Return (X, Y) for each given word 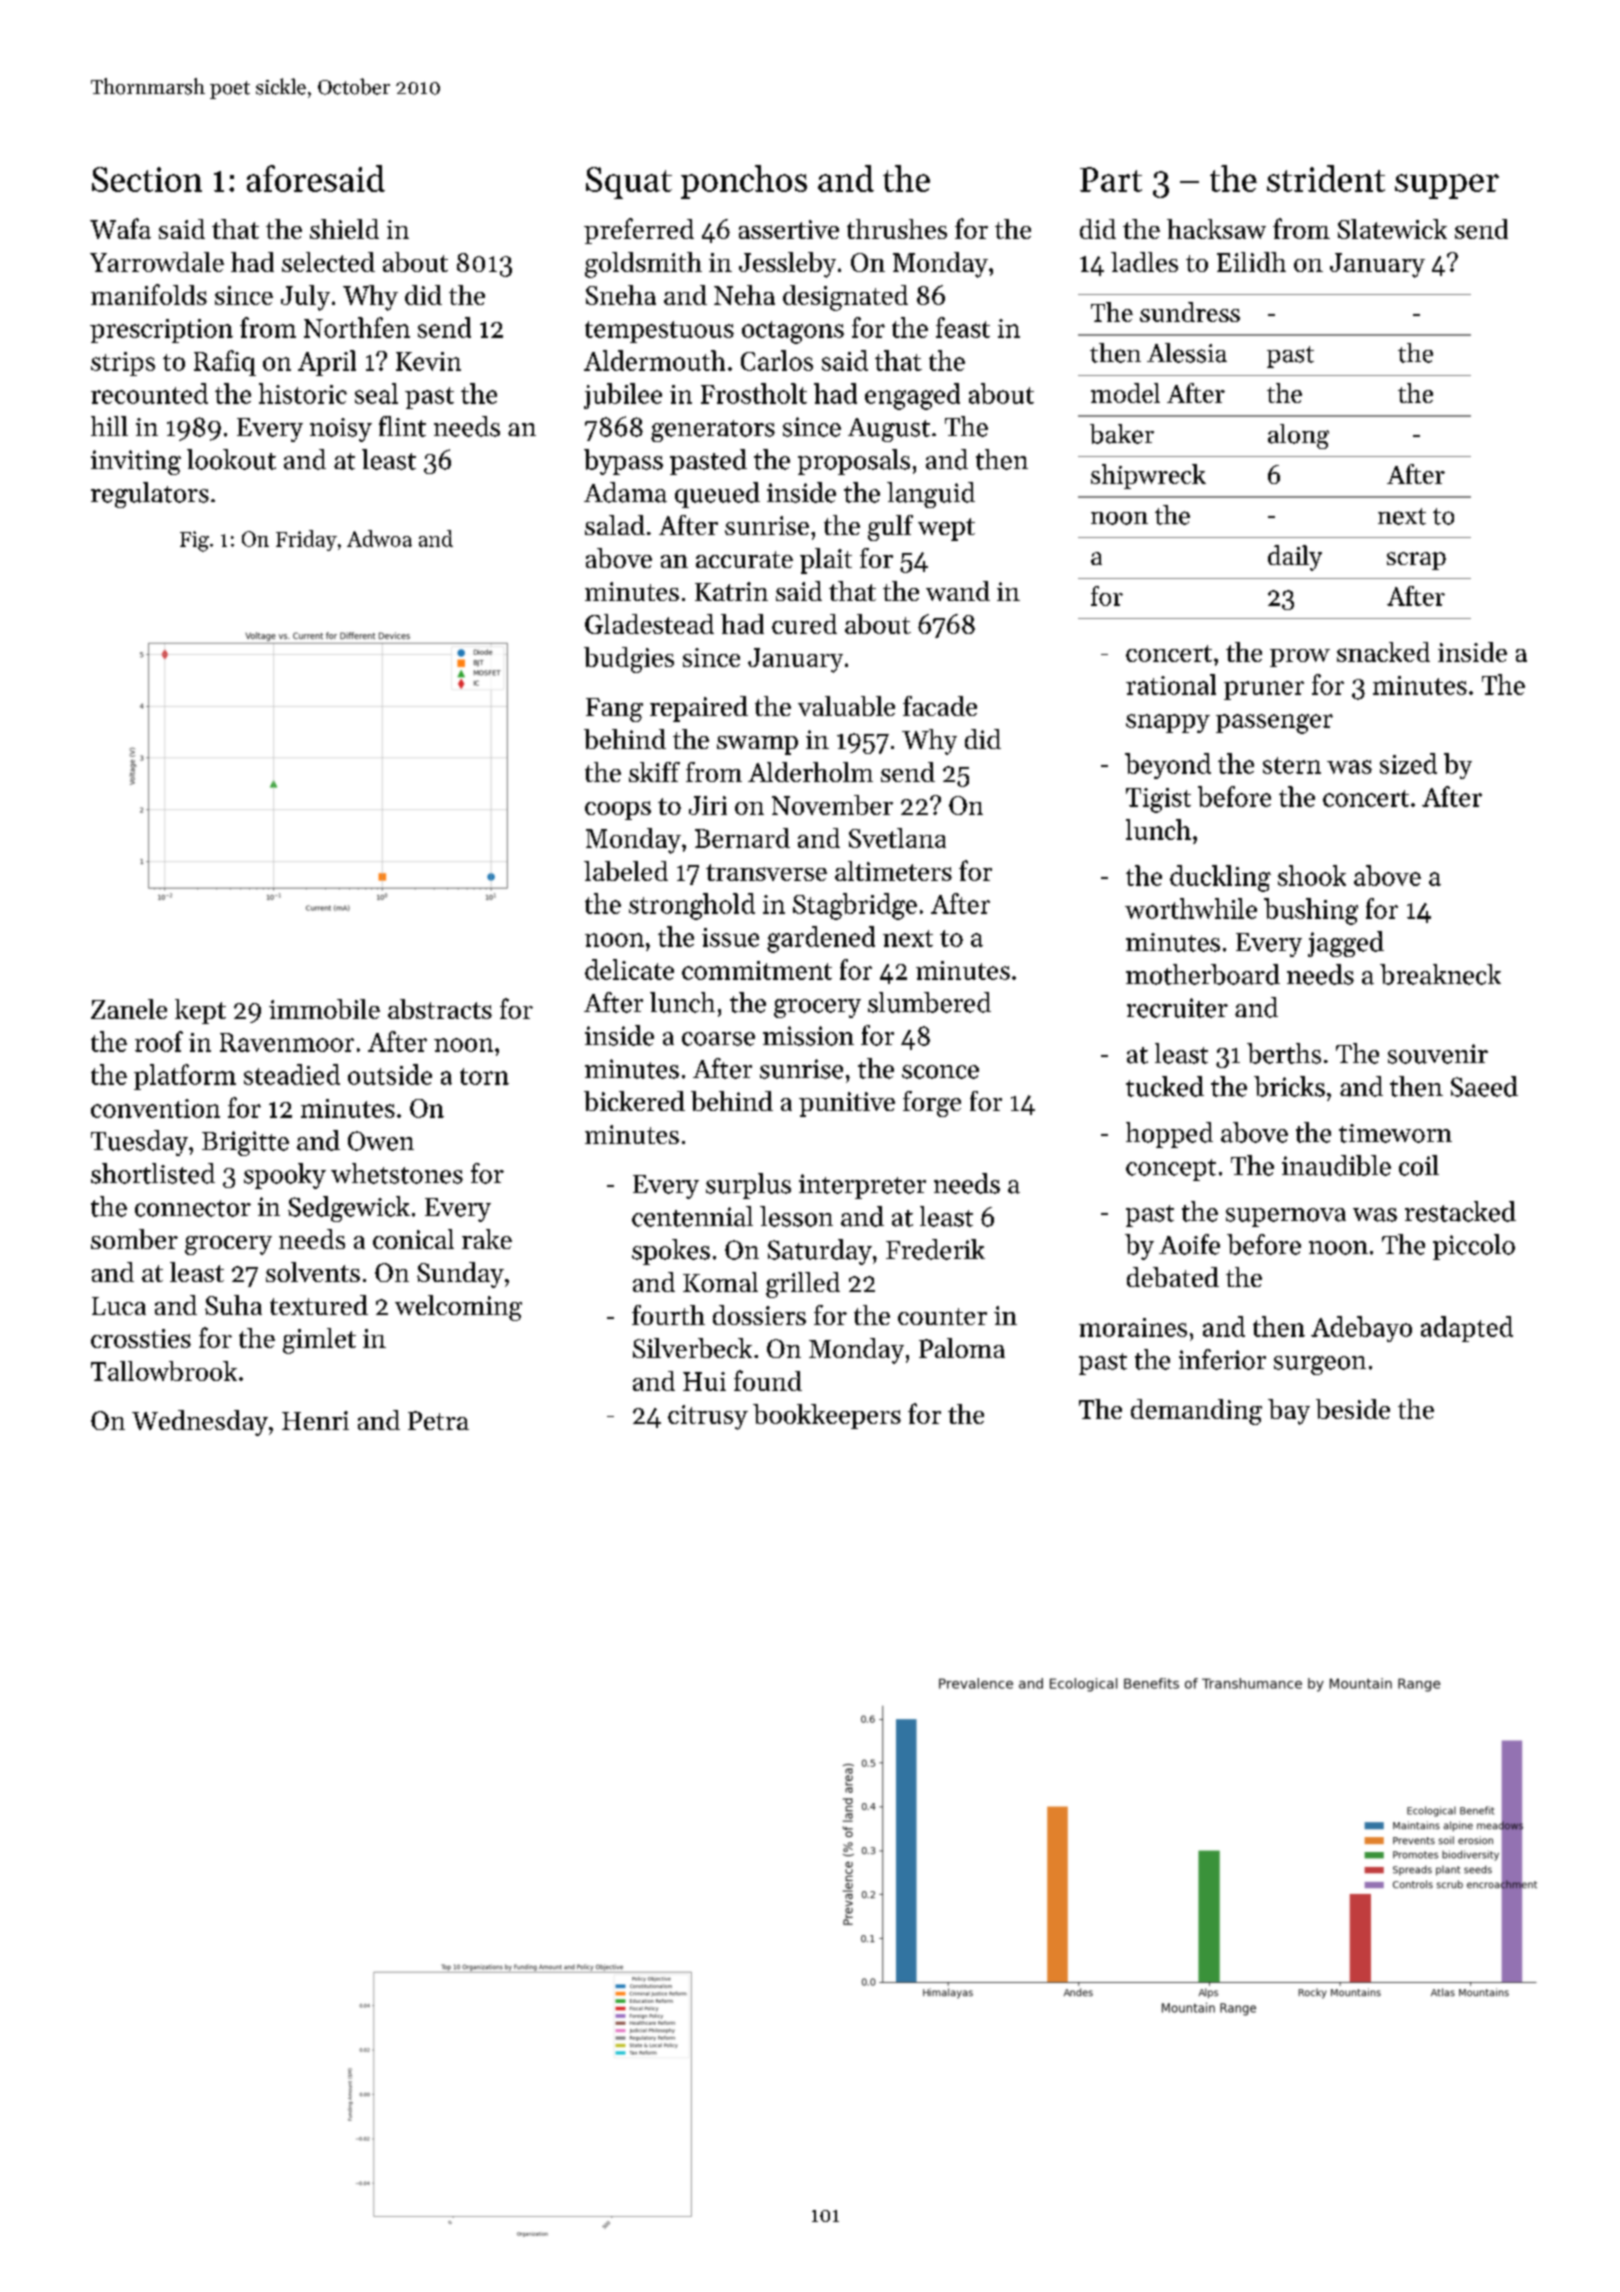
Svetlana (897, 838)
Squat (629, 183)
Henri (315, 1420)
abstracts (440, 1009)
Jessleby (787, 265)
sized (1408, 763)
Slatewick (1392, 229)
